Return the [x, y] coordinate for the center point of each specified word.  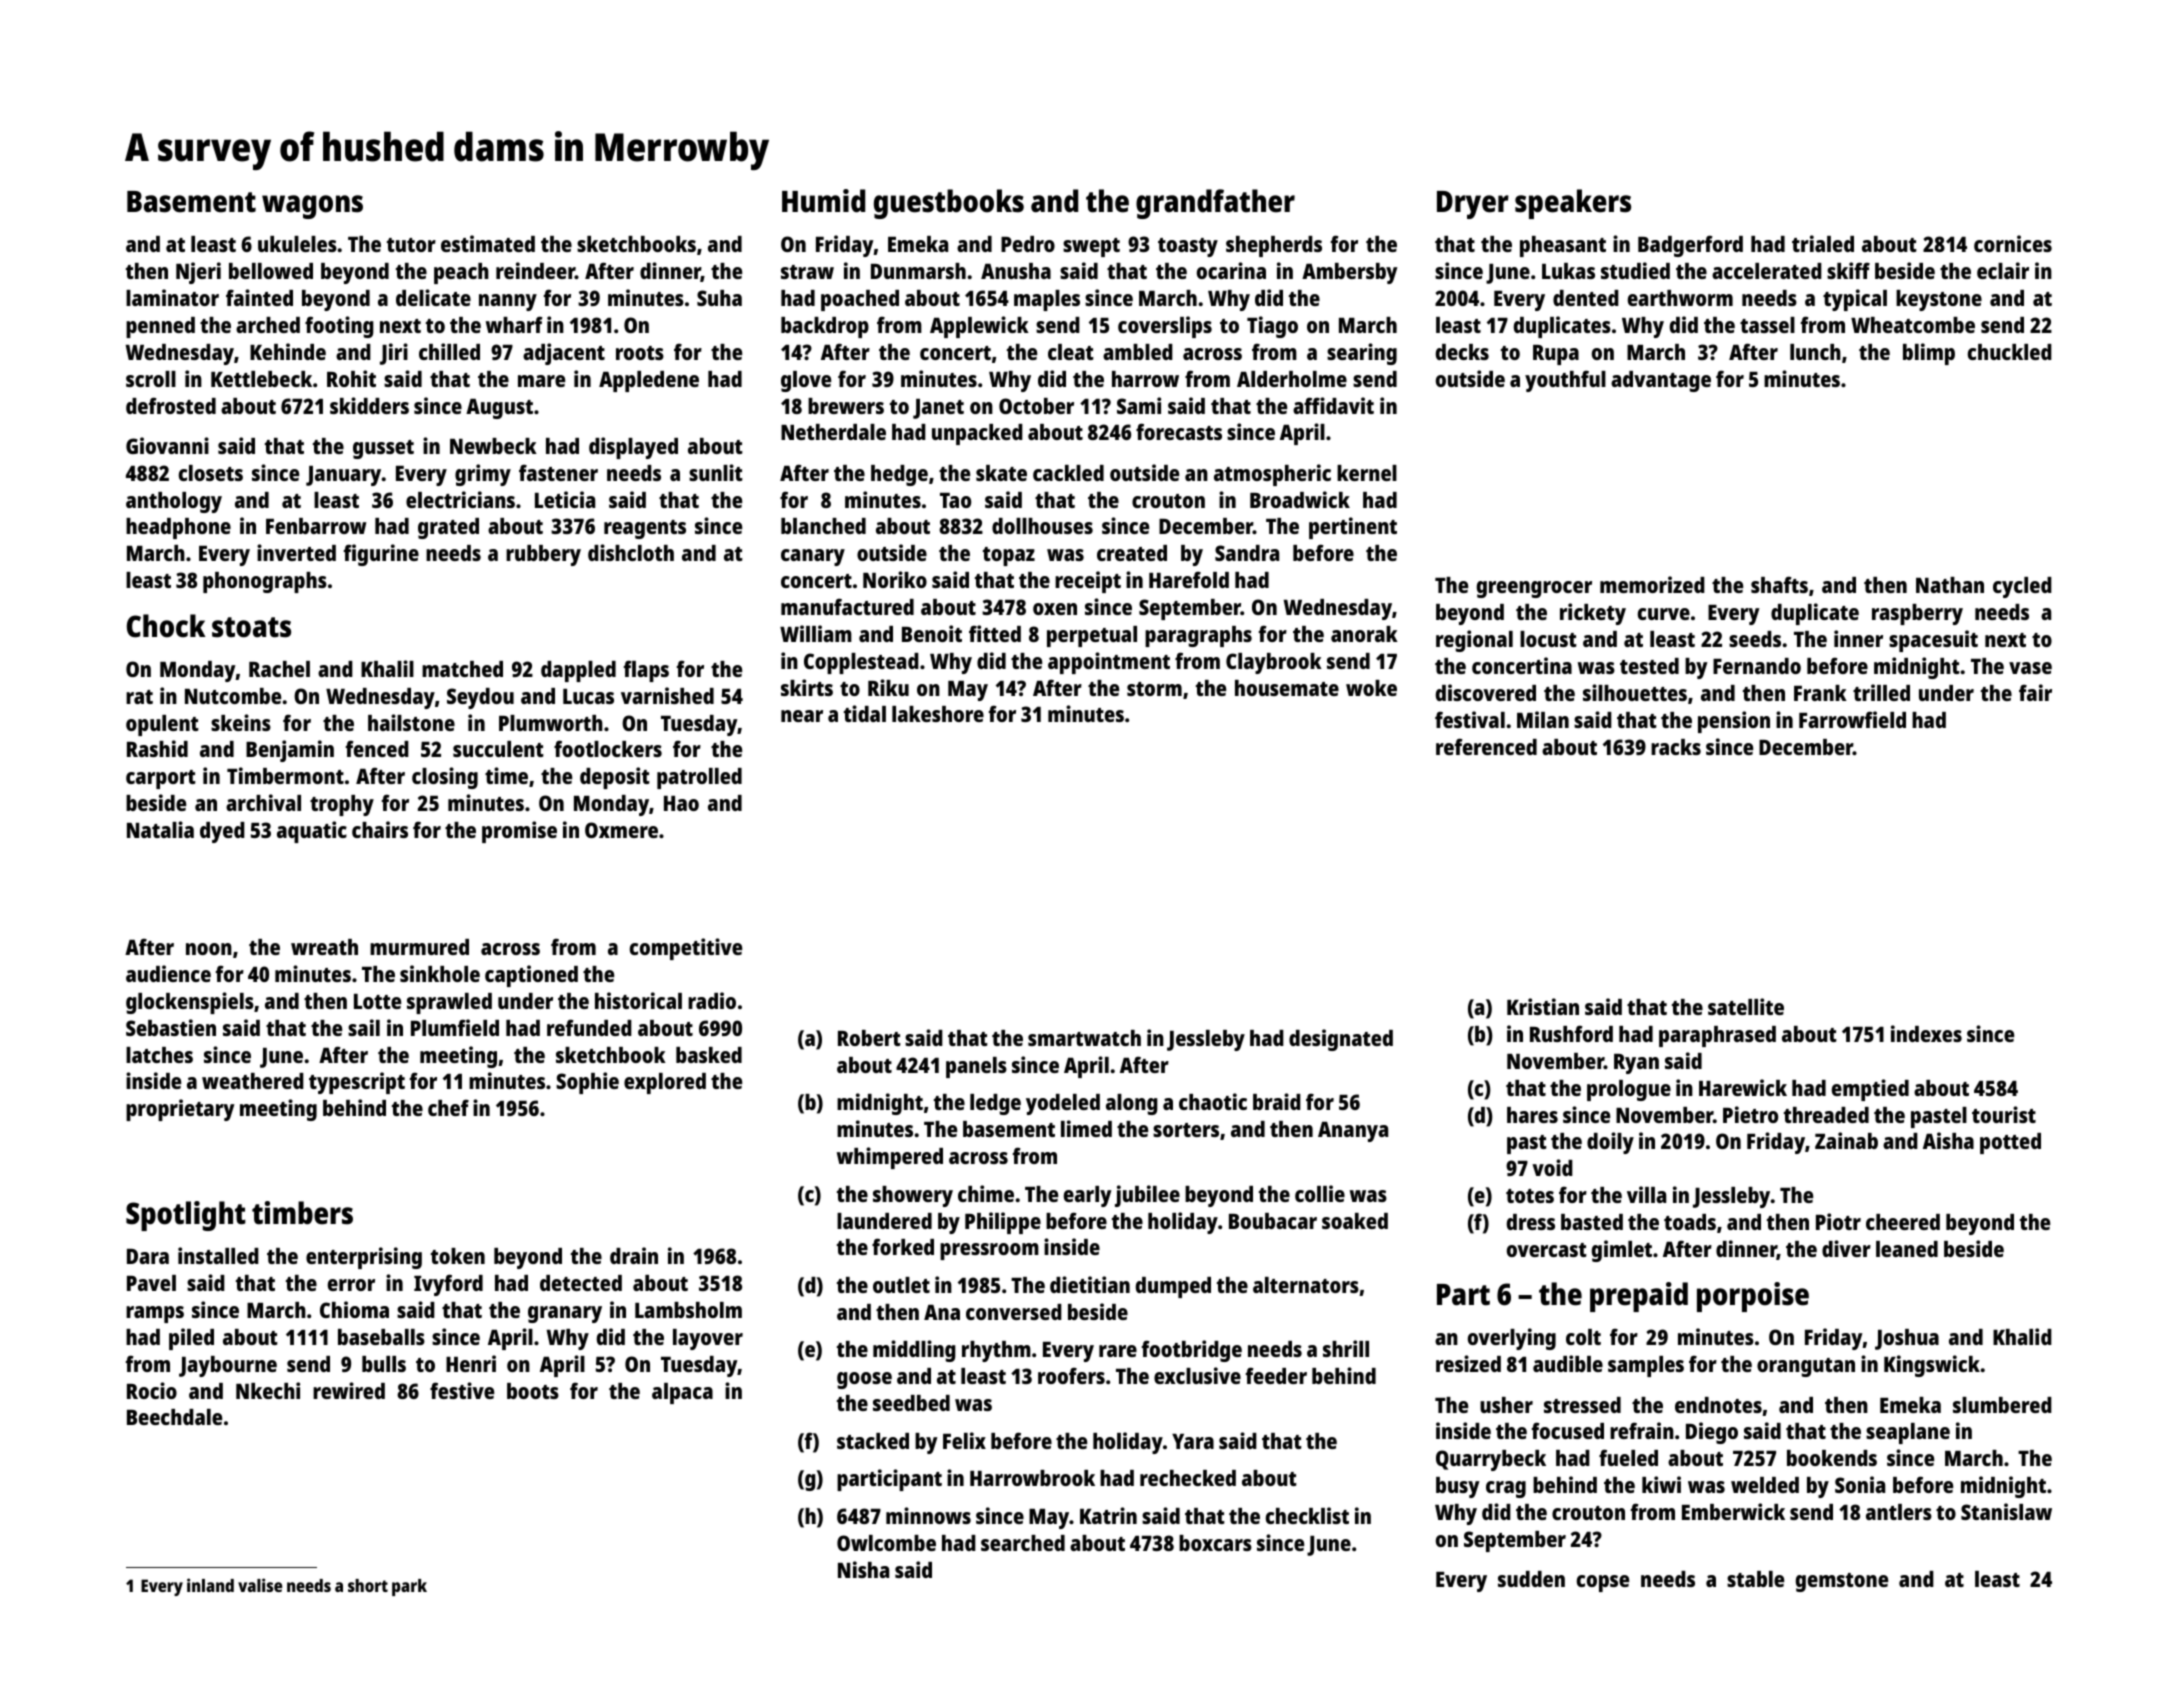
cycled [2022, 587]
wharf [514, 324]
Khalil [387, 668]
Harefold [1189, 579]
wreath [324, 947]
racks [1676, 747]
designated [1341, 1040]
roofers [1071, 1375]
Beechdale [174, 1417]
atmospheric [1272, 475]
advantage [1661, 381]
